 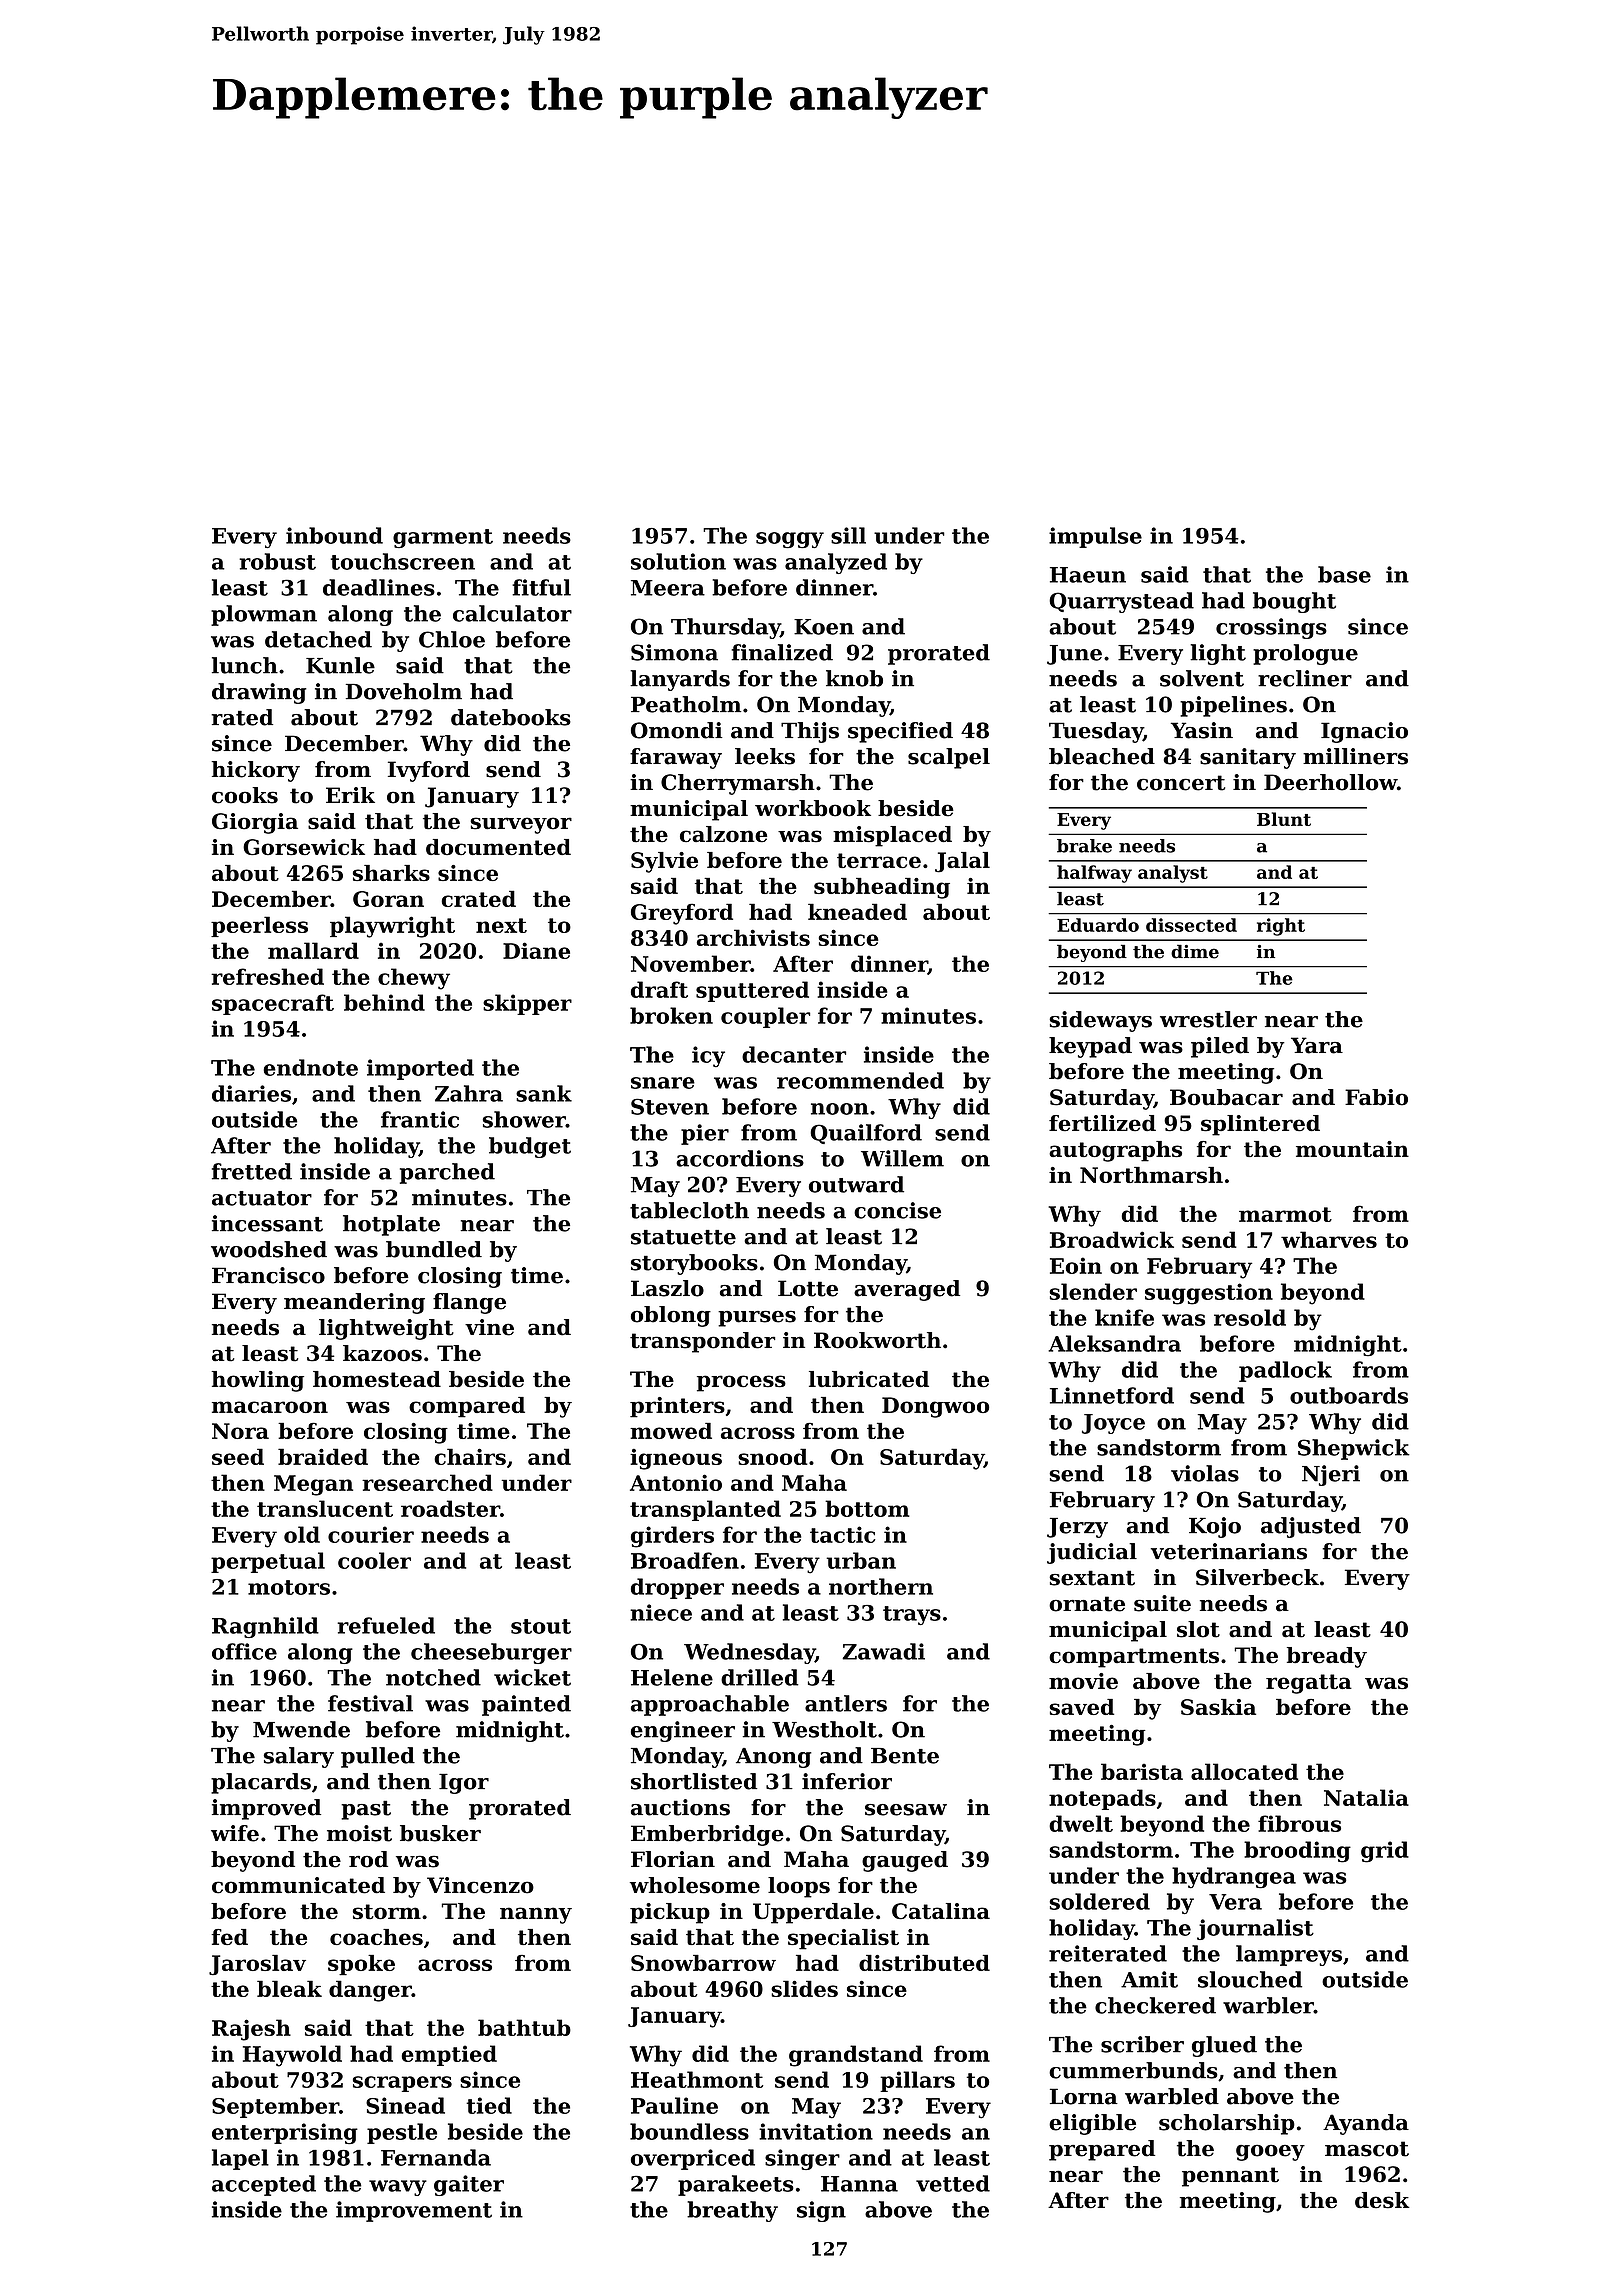 What do you see at coordinates (1385, 1852) in the document?
I see `grid` at bounding box center [1385, 1852].
